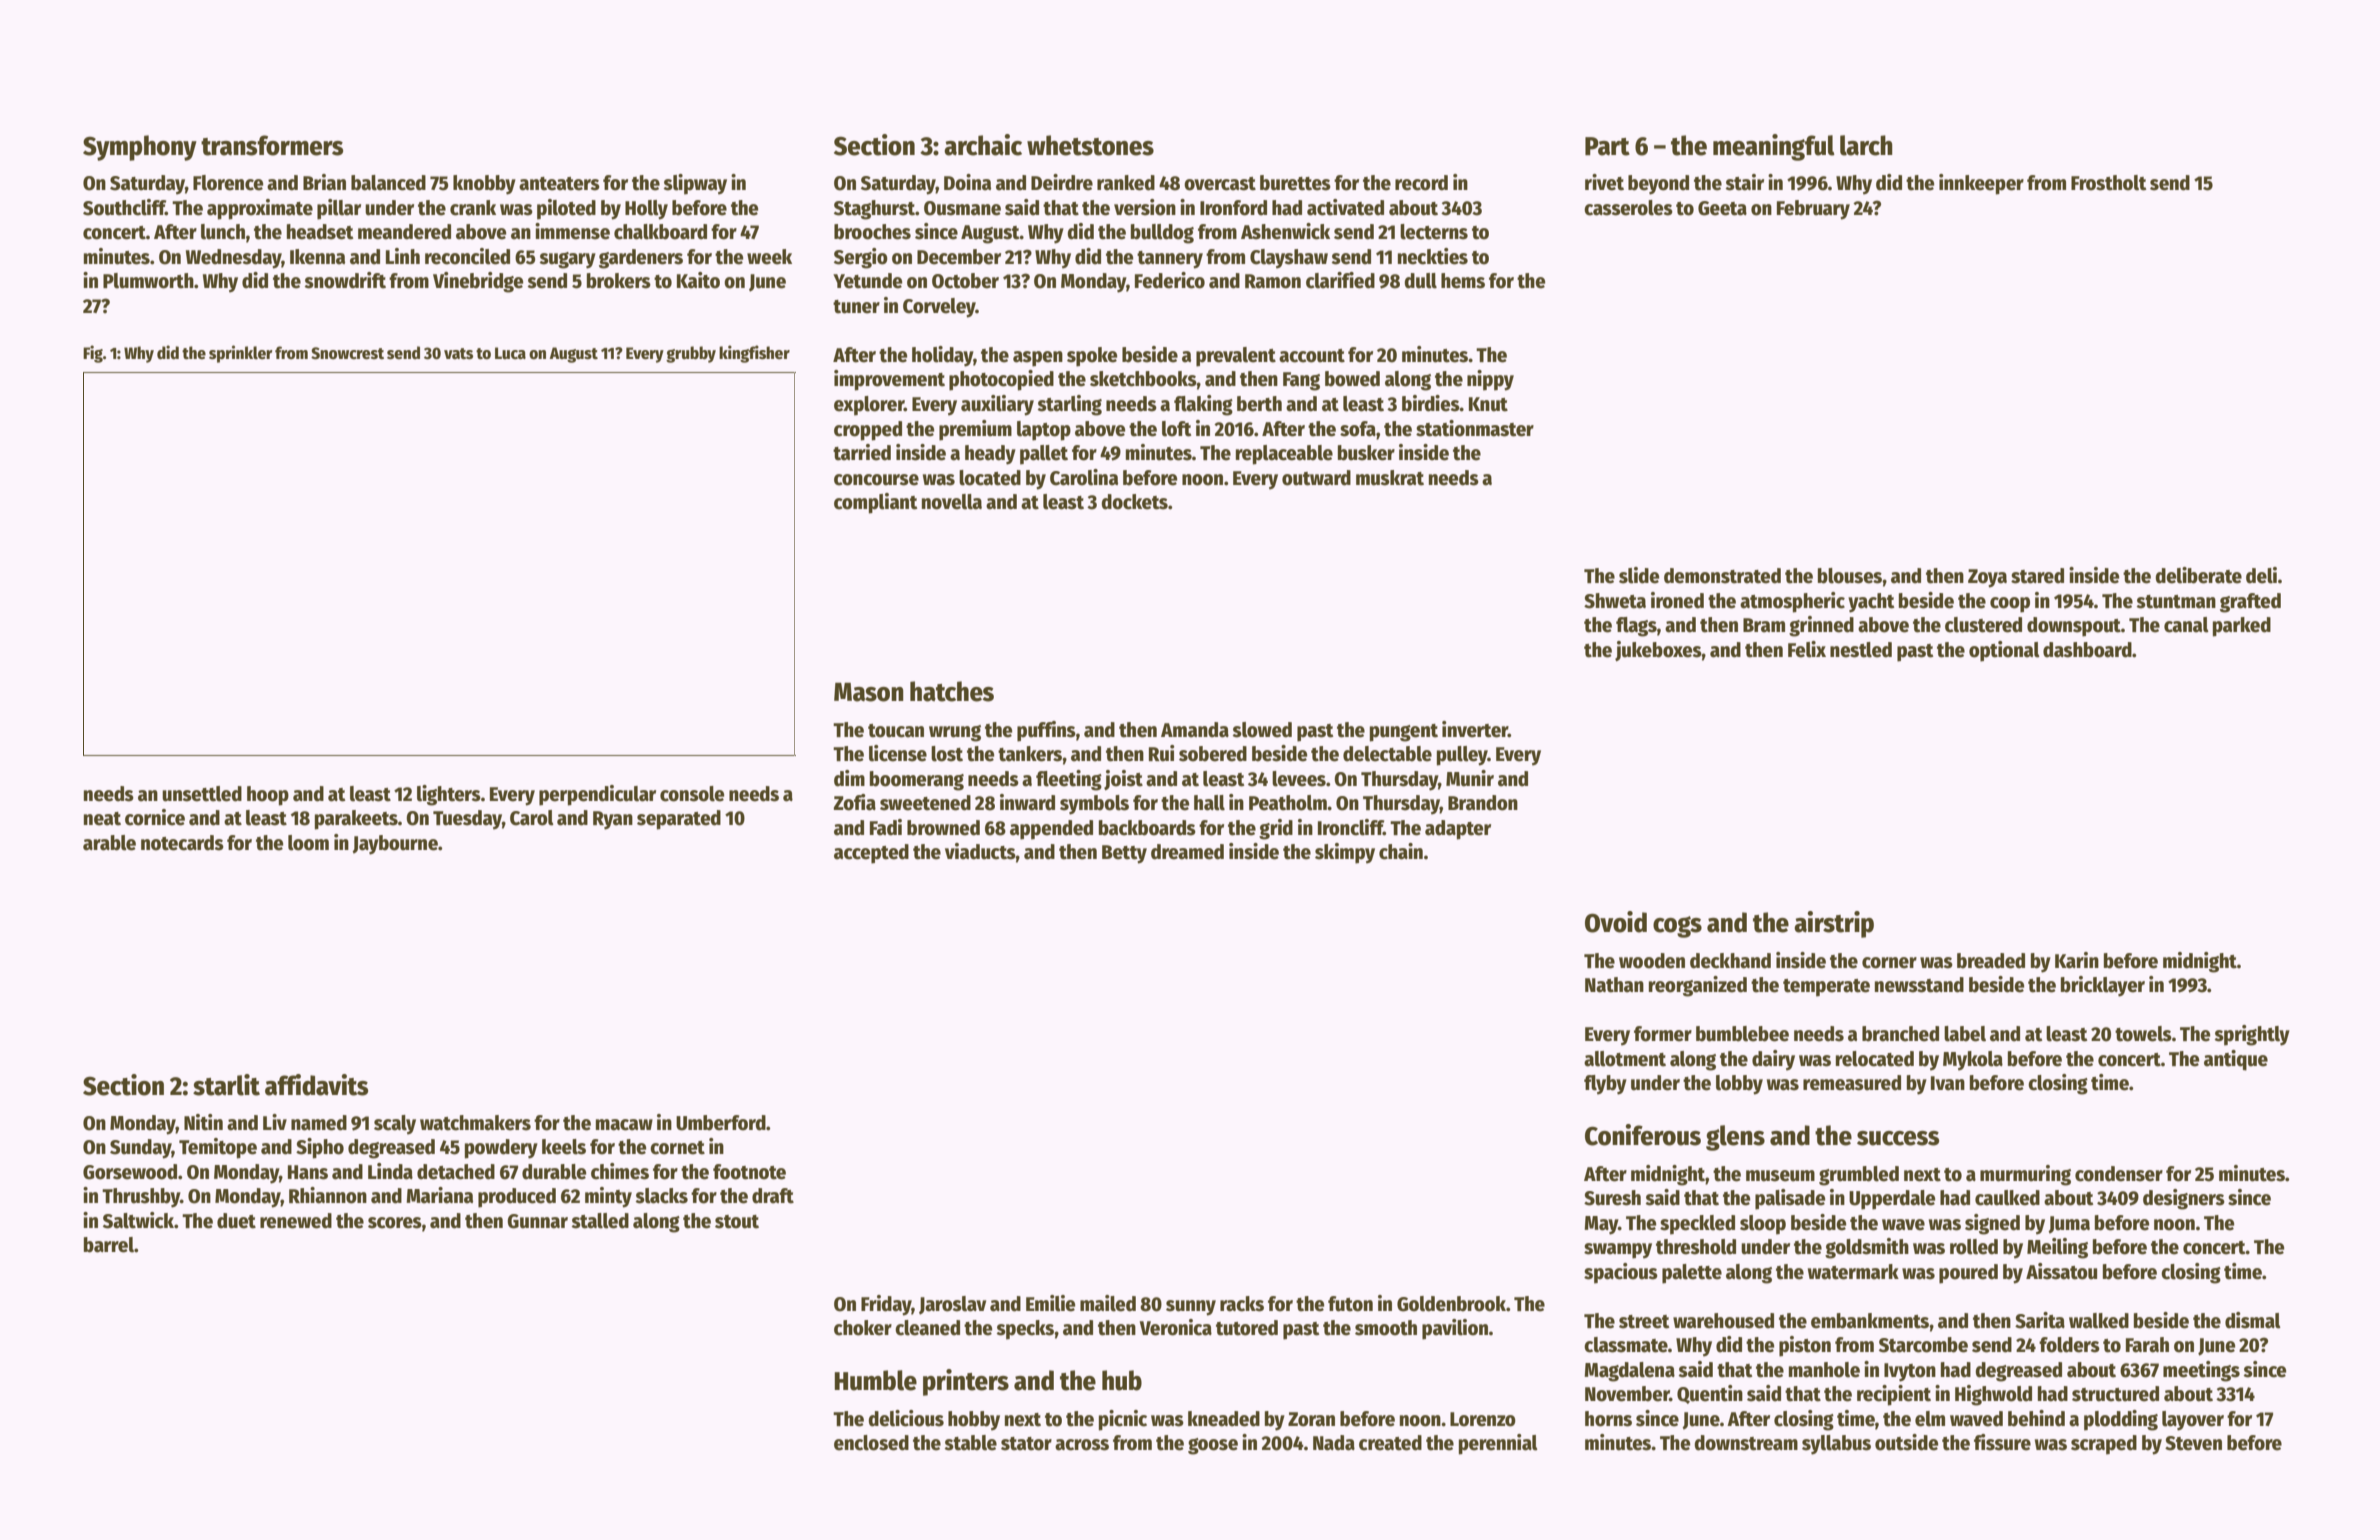 The height and width of the document is (1540, 2380). I want to click on Karin, so click(2077, 960).
